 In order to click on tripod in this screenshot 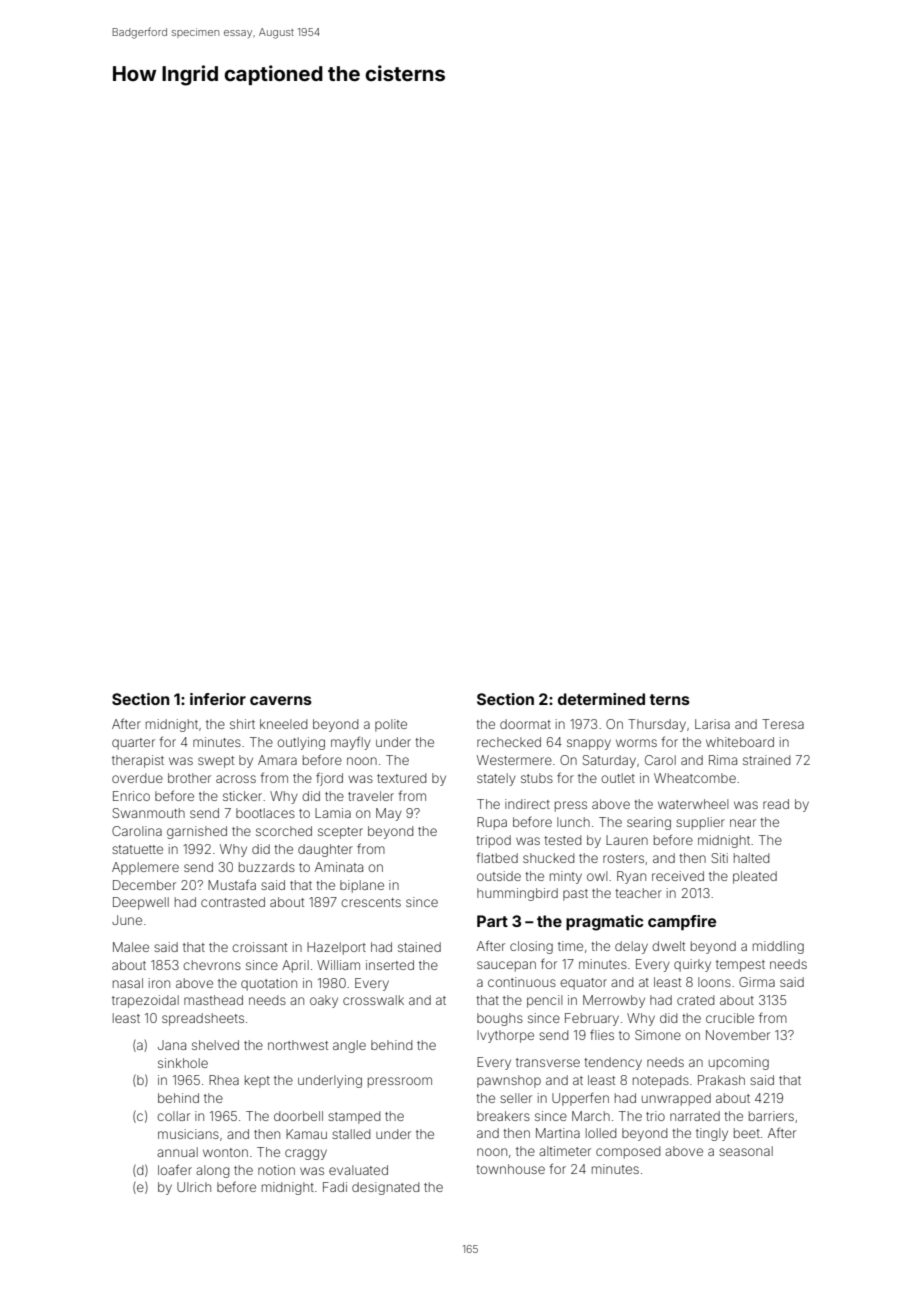, I will do `click(493, 841)`.
